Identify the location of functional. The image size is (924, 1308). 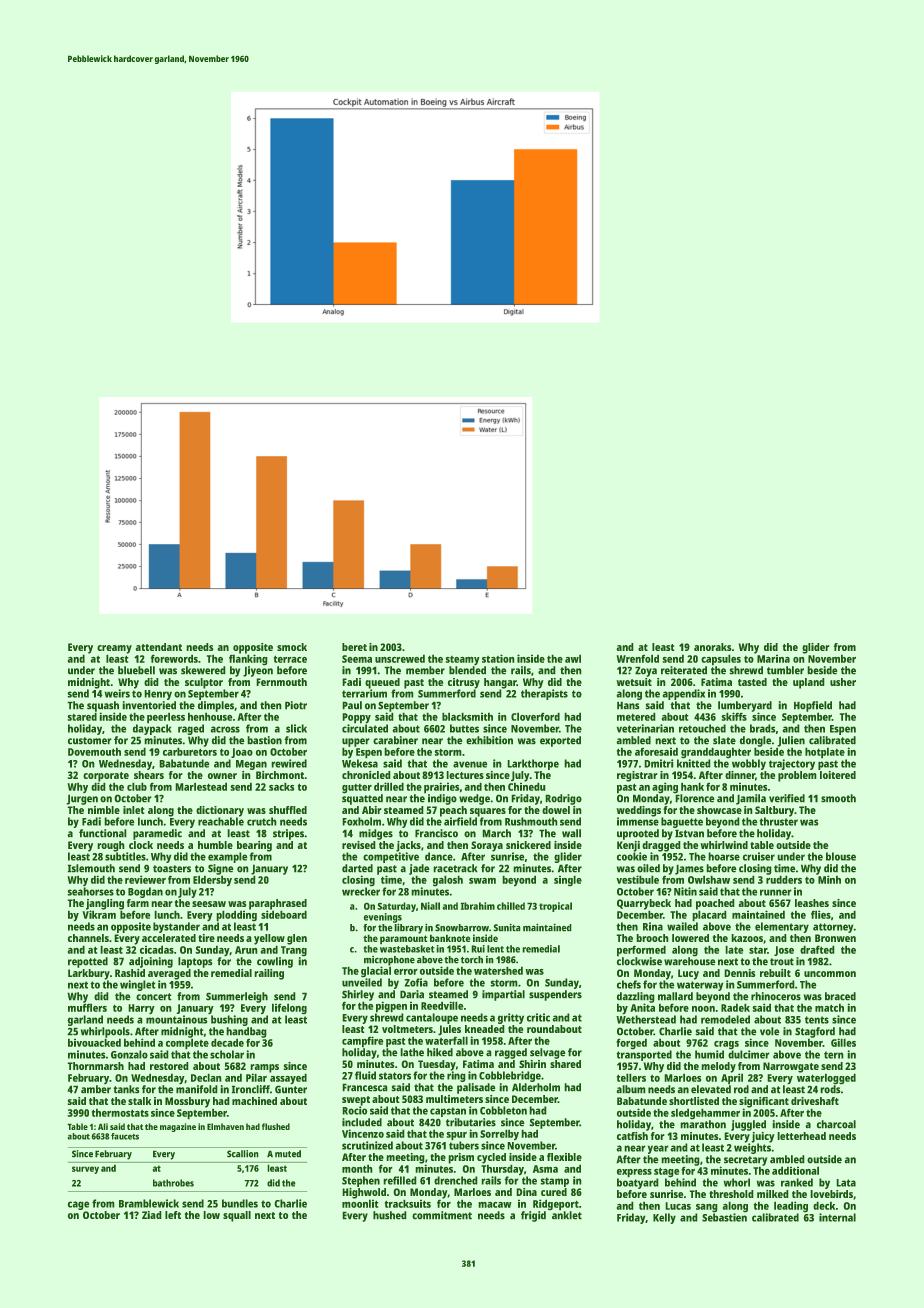
(103, 833).
